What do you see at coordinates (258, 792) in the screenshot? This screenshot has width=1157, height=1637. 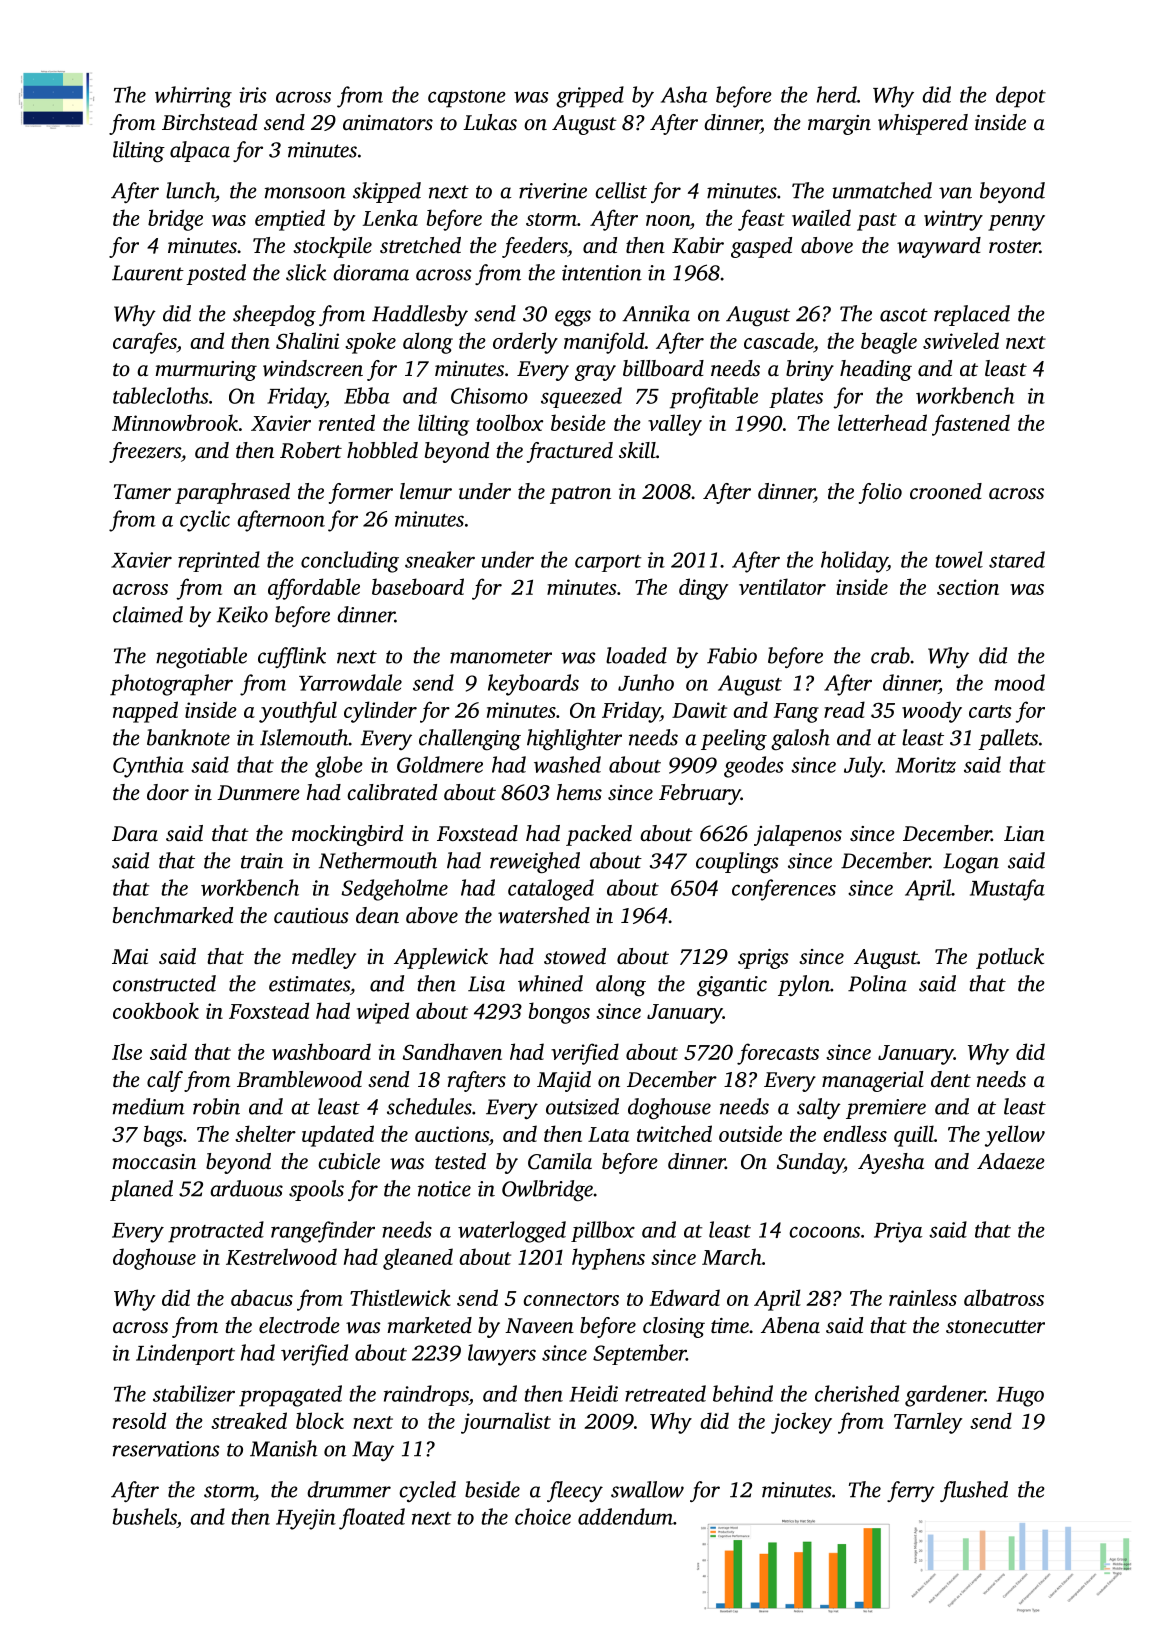 I see `Dunmere` at bounding box center [258, 792].
